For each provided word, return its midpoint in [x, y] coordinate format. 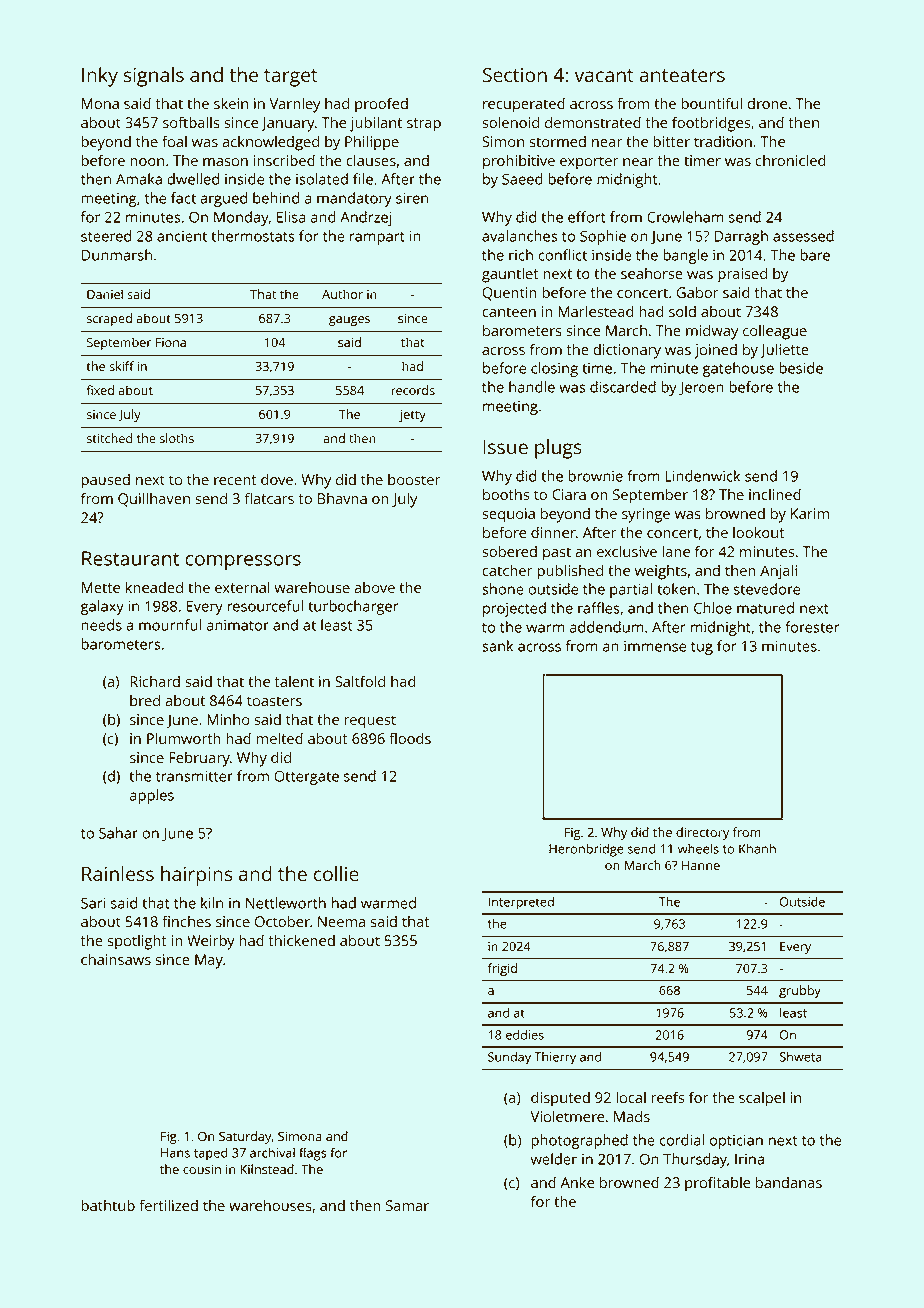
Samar [407, 1205]
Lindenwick [702, 476]
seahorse [652, 273]
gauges [349, 321]
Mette [101, 587]
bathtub [108, 1205]
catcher [507, 570]
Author [342, 294]
